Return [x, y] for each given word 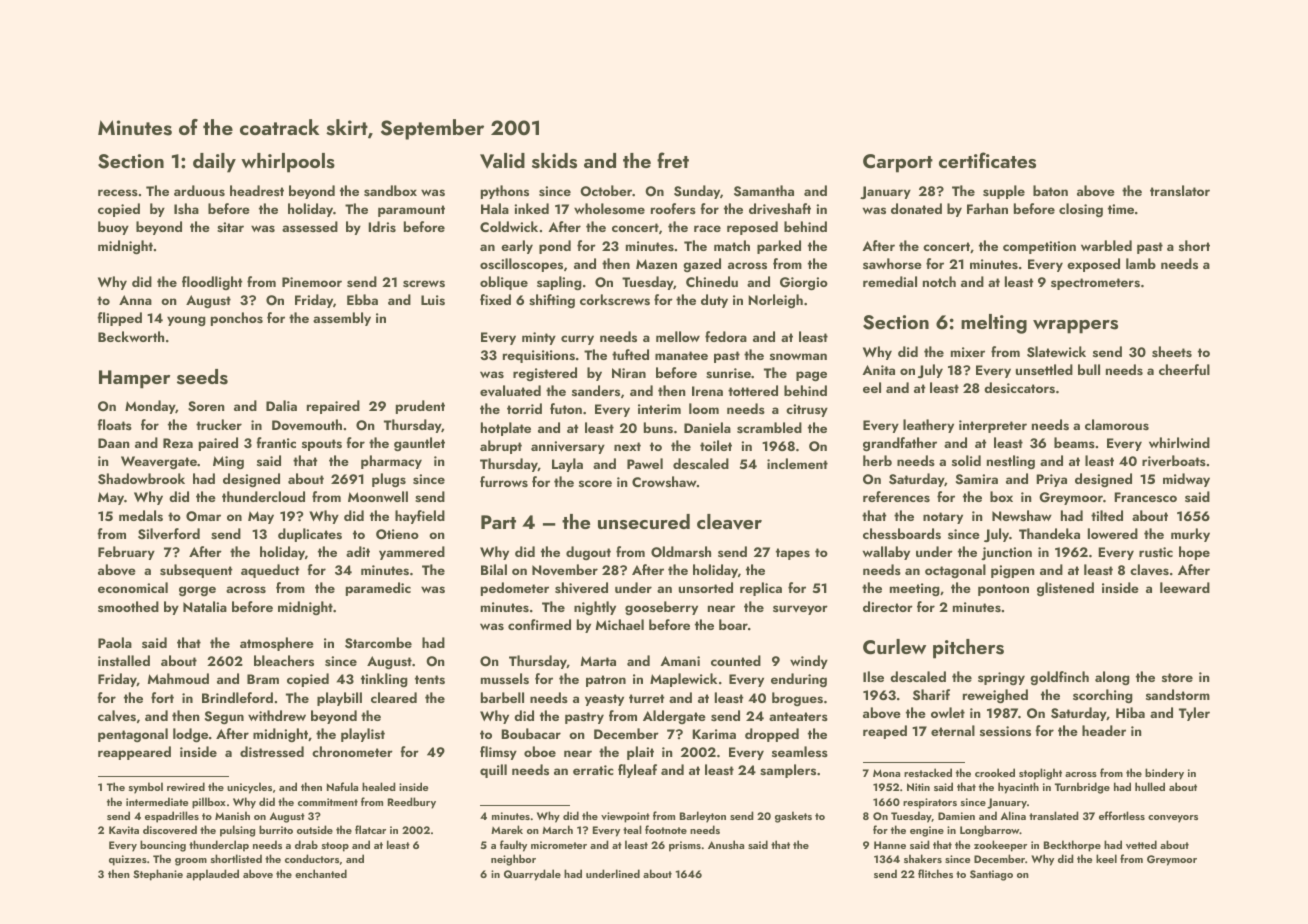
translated [1054, 815]
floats [114, 424]
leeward [1185, 587]
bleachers [284, 660]
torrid [524, 408]
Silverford [169, 534]
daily [214, 163]
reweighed [995, 696]
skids [554, 161]
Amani [680, 661]
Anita [878, 370]
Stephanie [158, 875]
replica [761, 589]
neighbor [513, 860]
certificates [987, 160]
